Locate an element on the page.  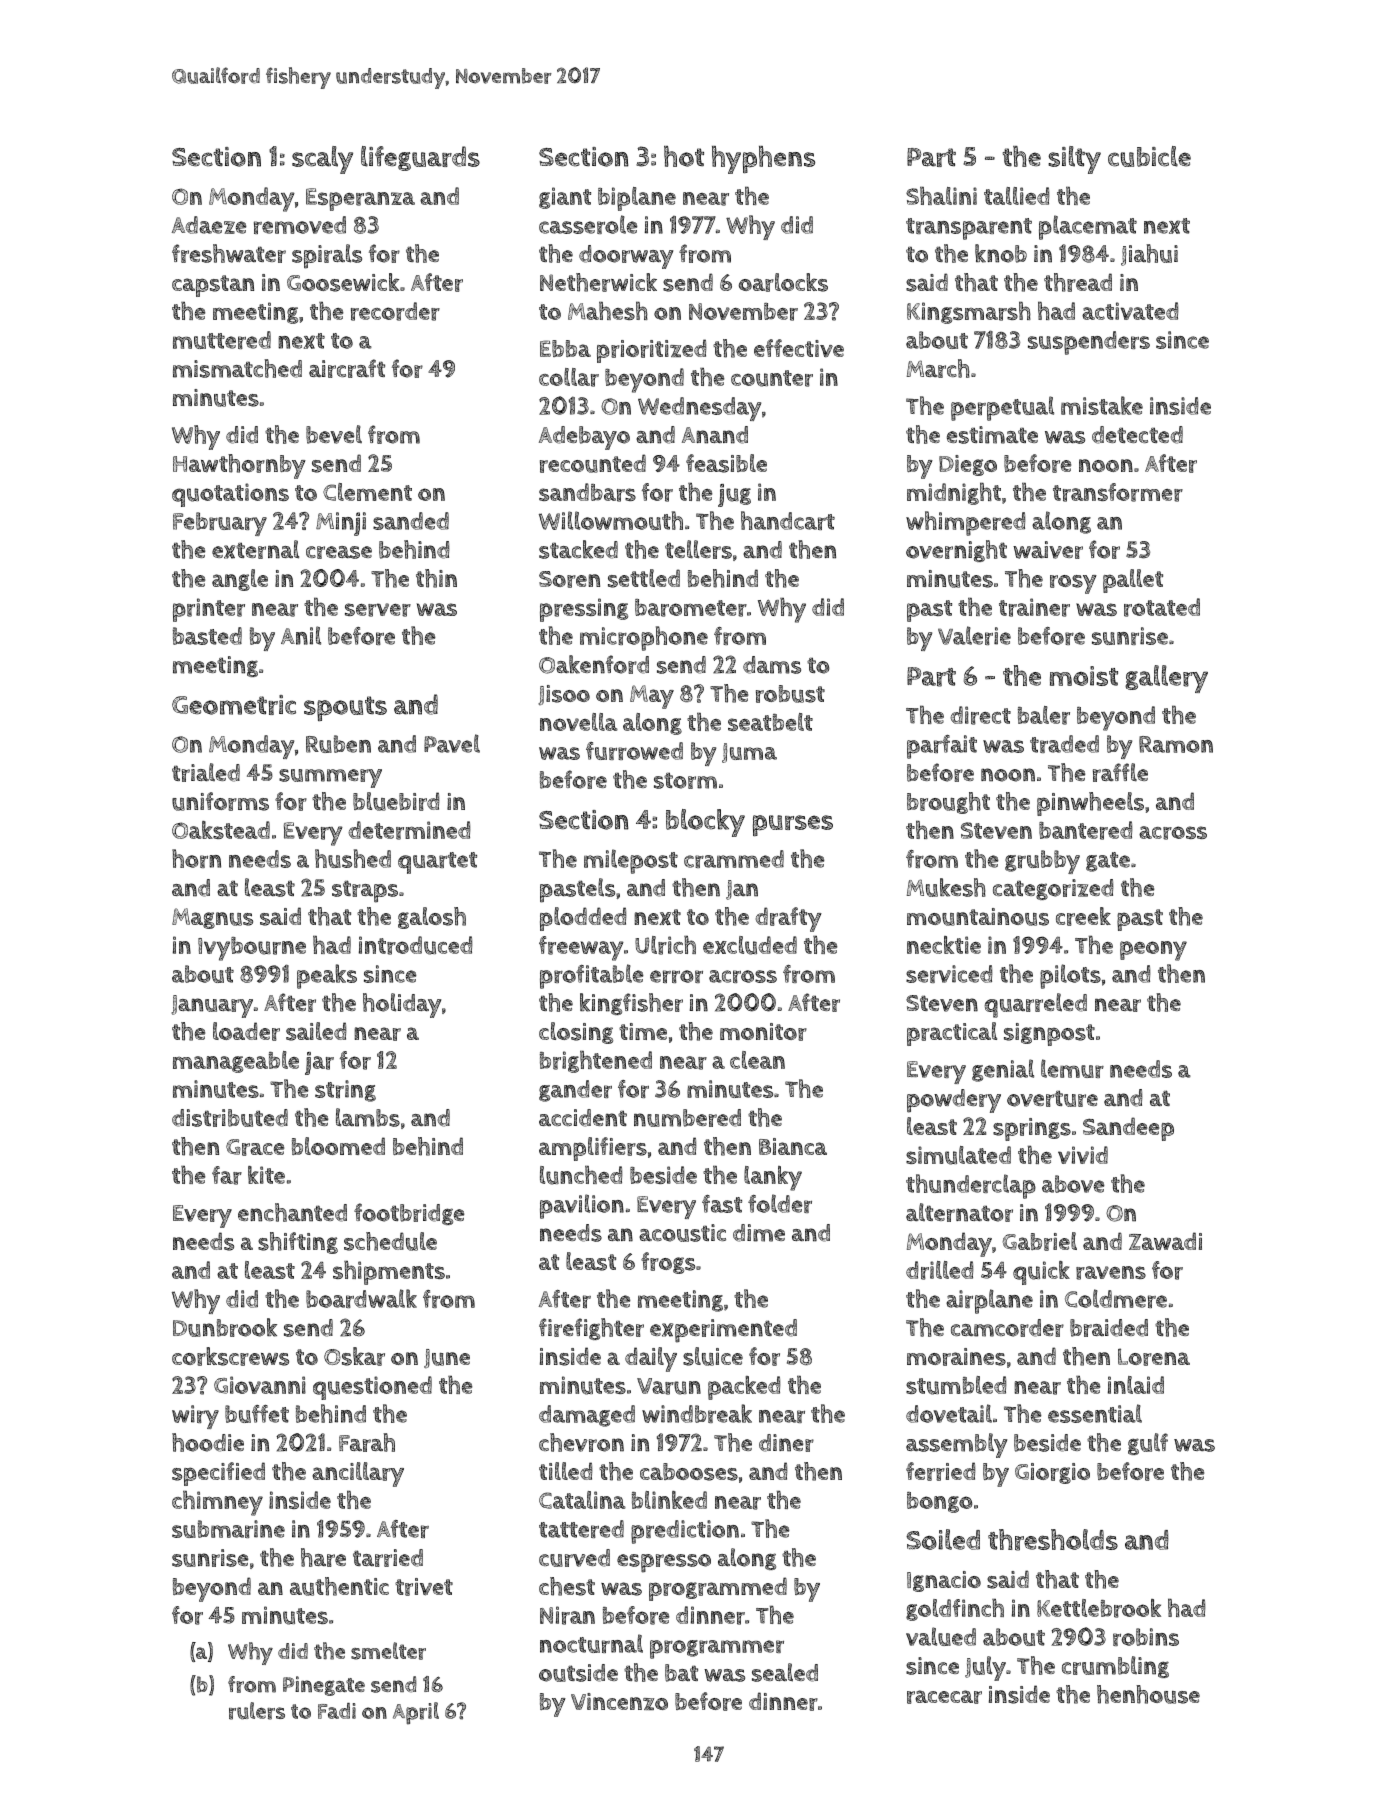
serviced is located at coordinates (949, 974).
